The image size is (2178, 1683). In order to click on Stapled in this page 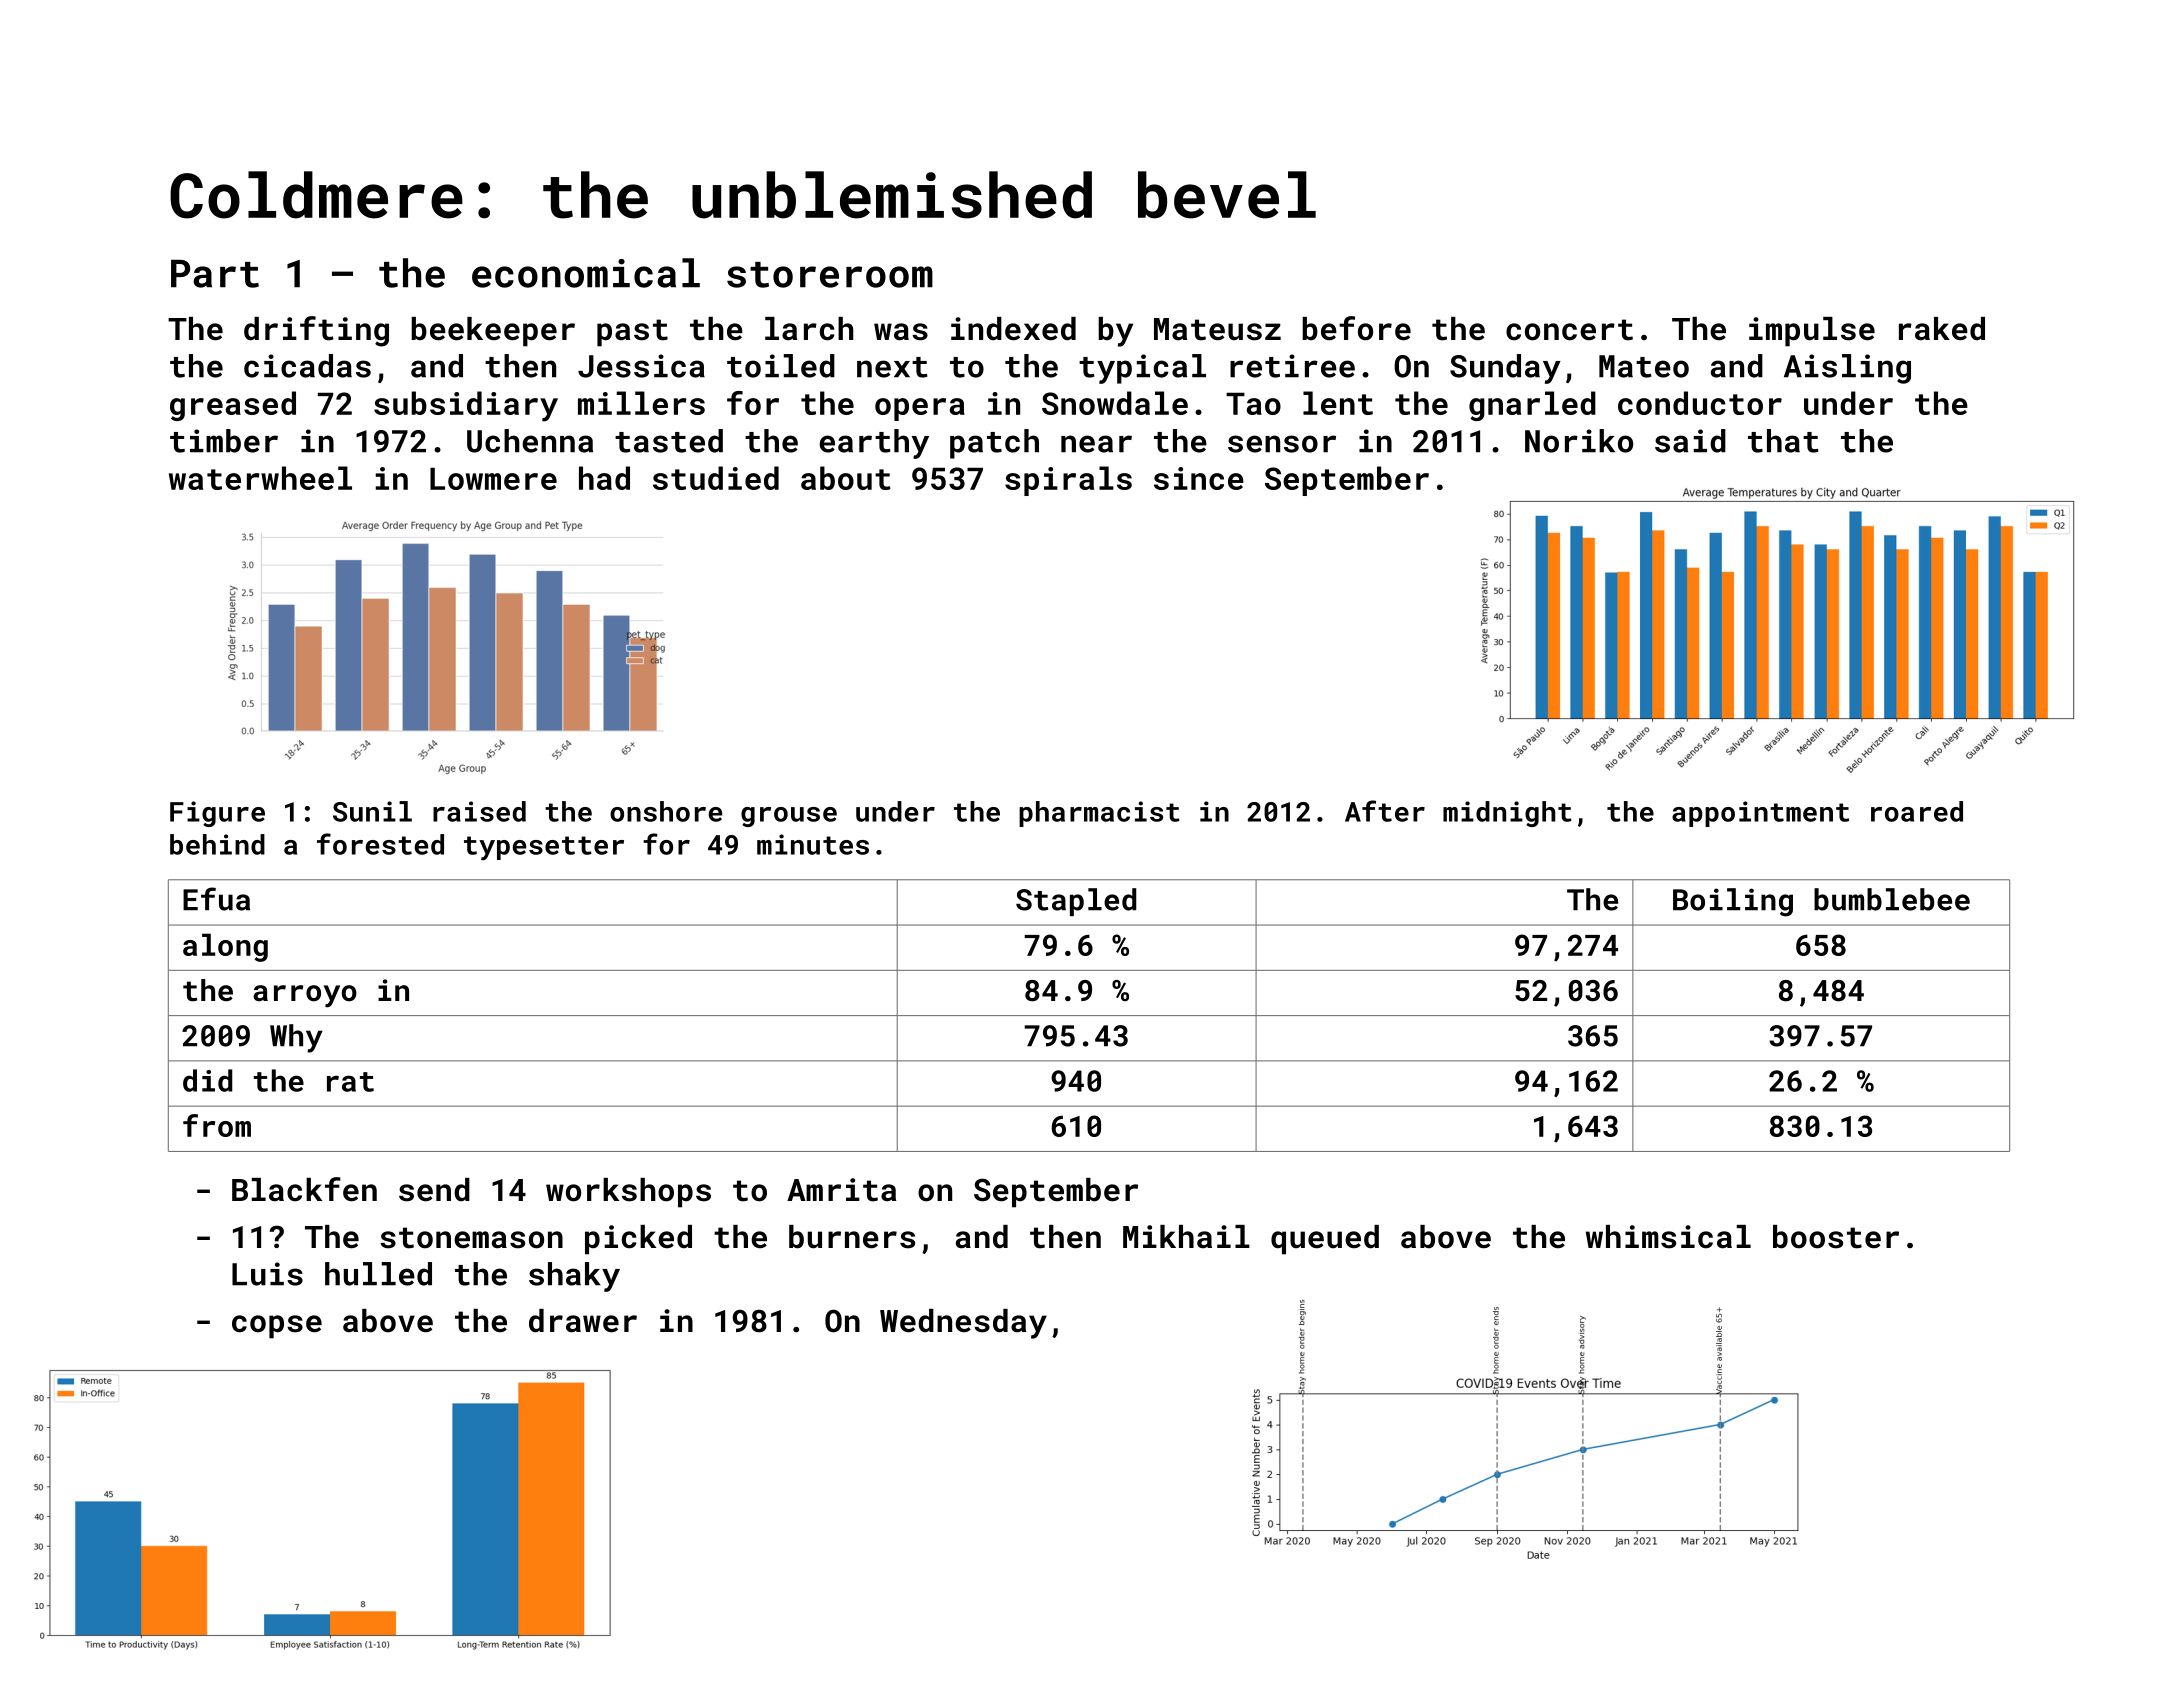, I will do `click(1076, 902)`.
